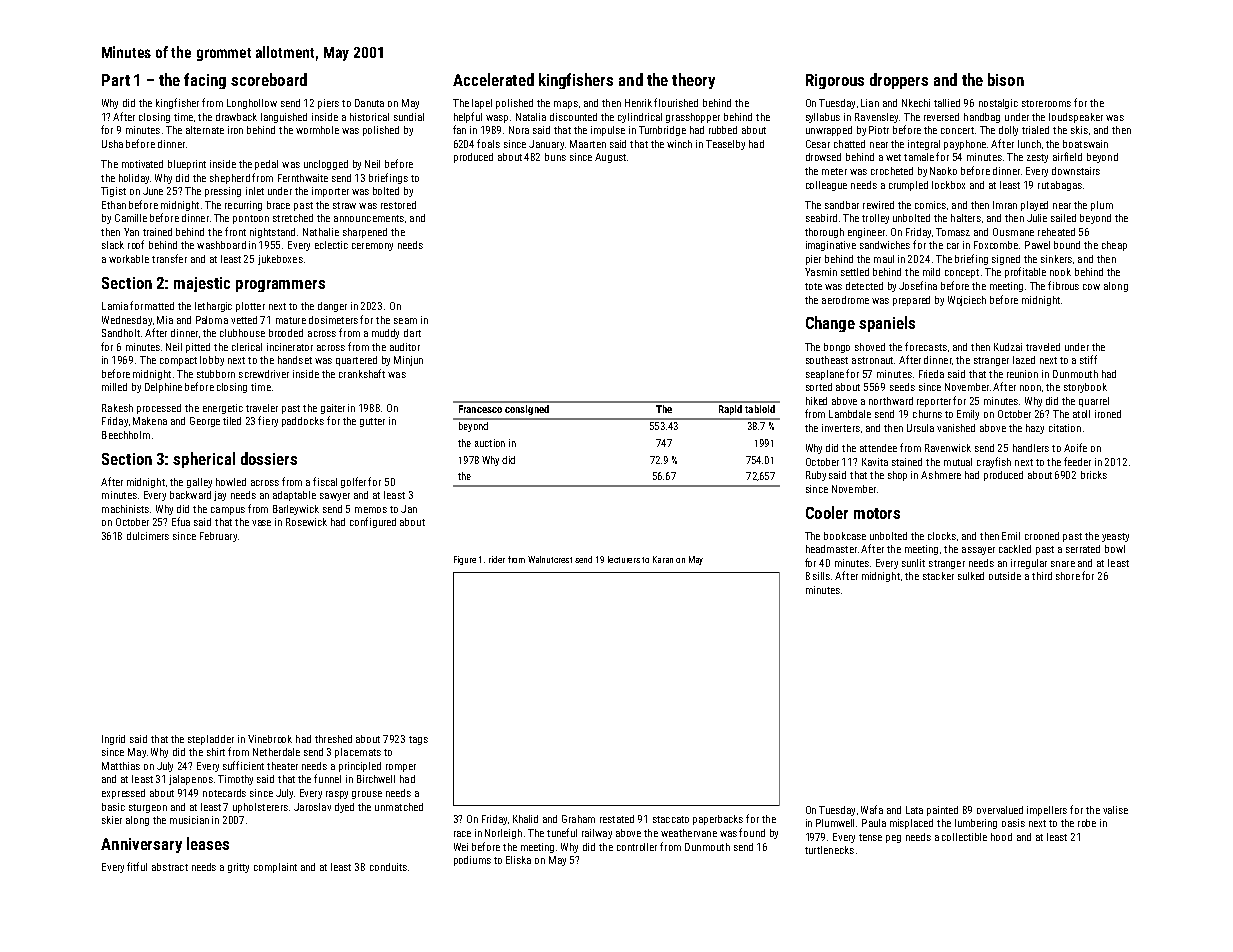  Describe the element at coordinates (401, 768) in the image. I see `romper` at that location.
